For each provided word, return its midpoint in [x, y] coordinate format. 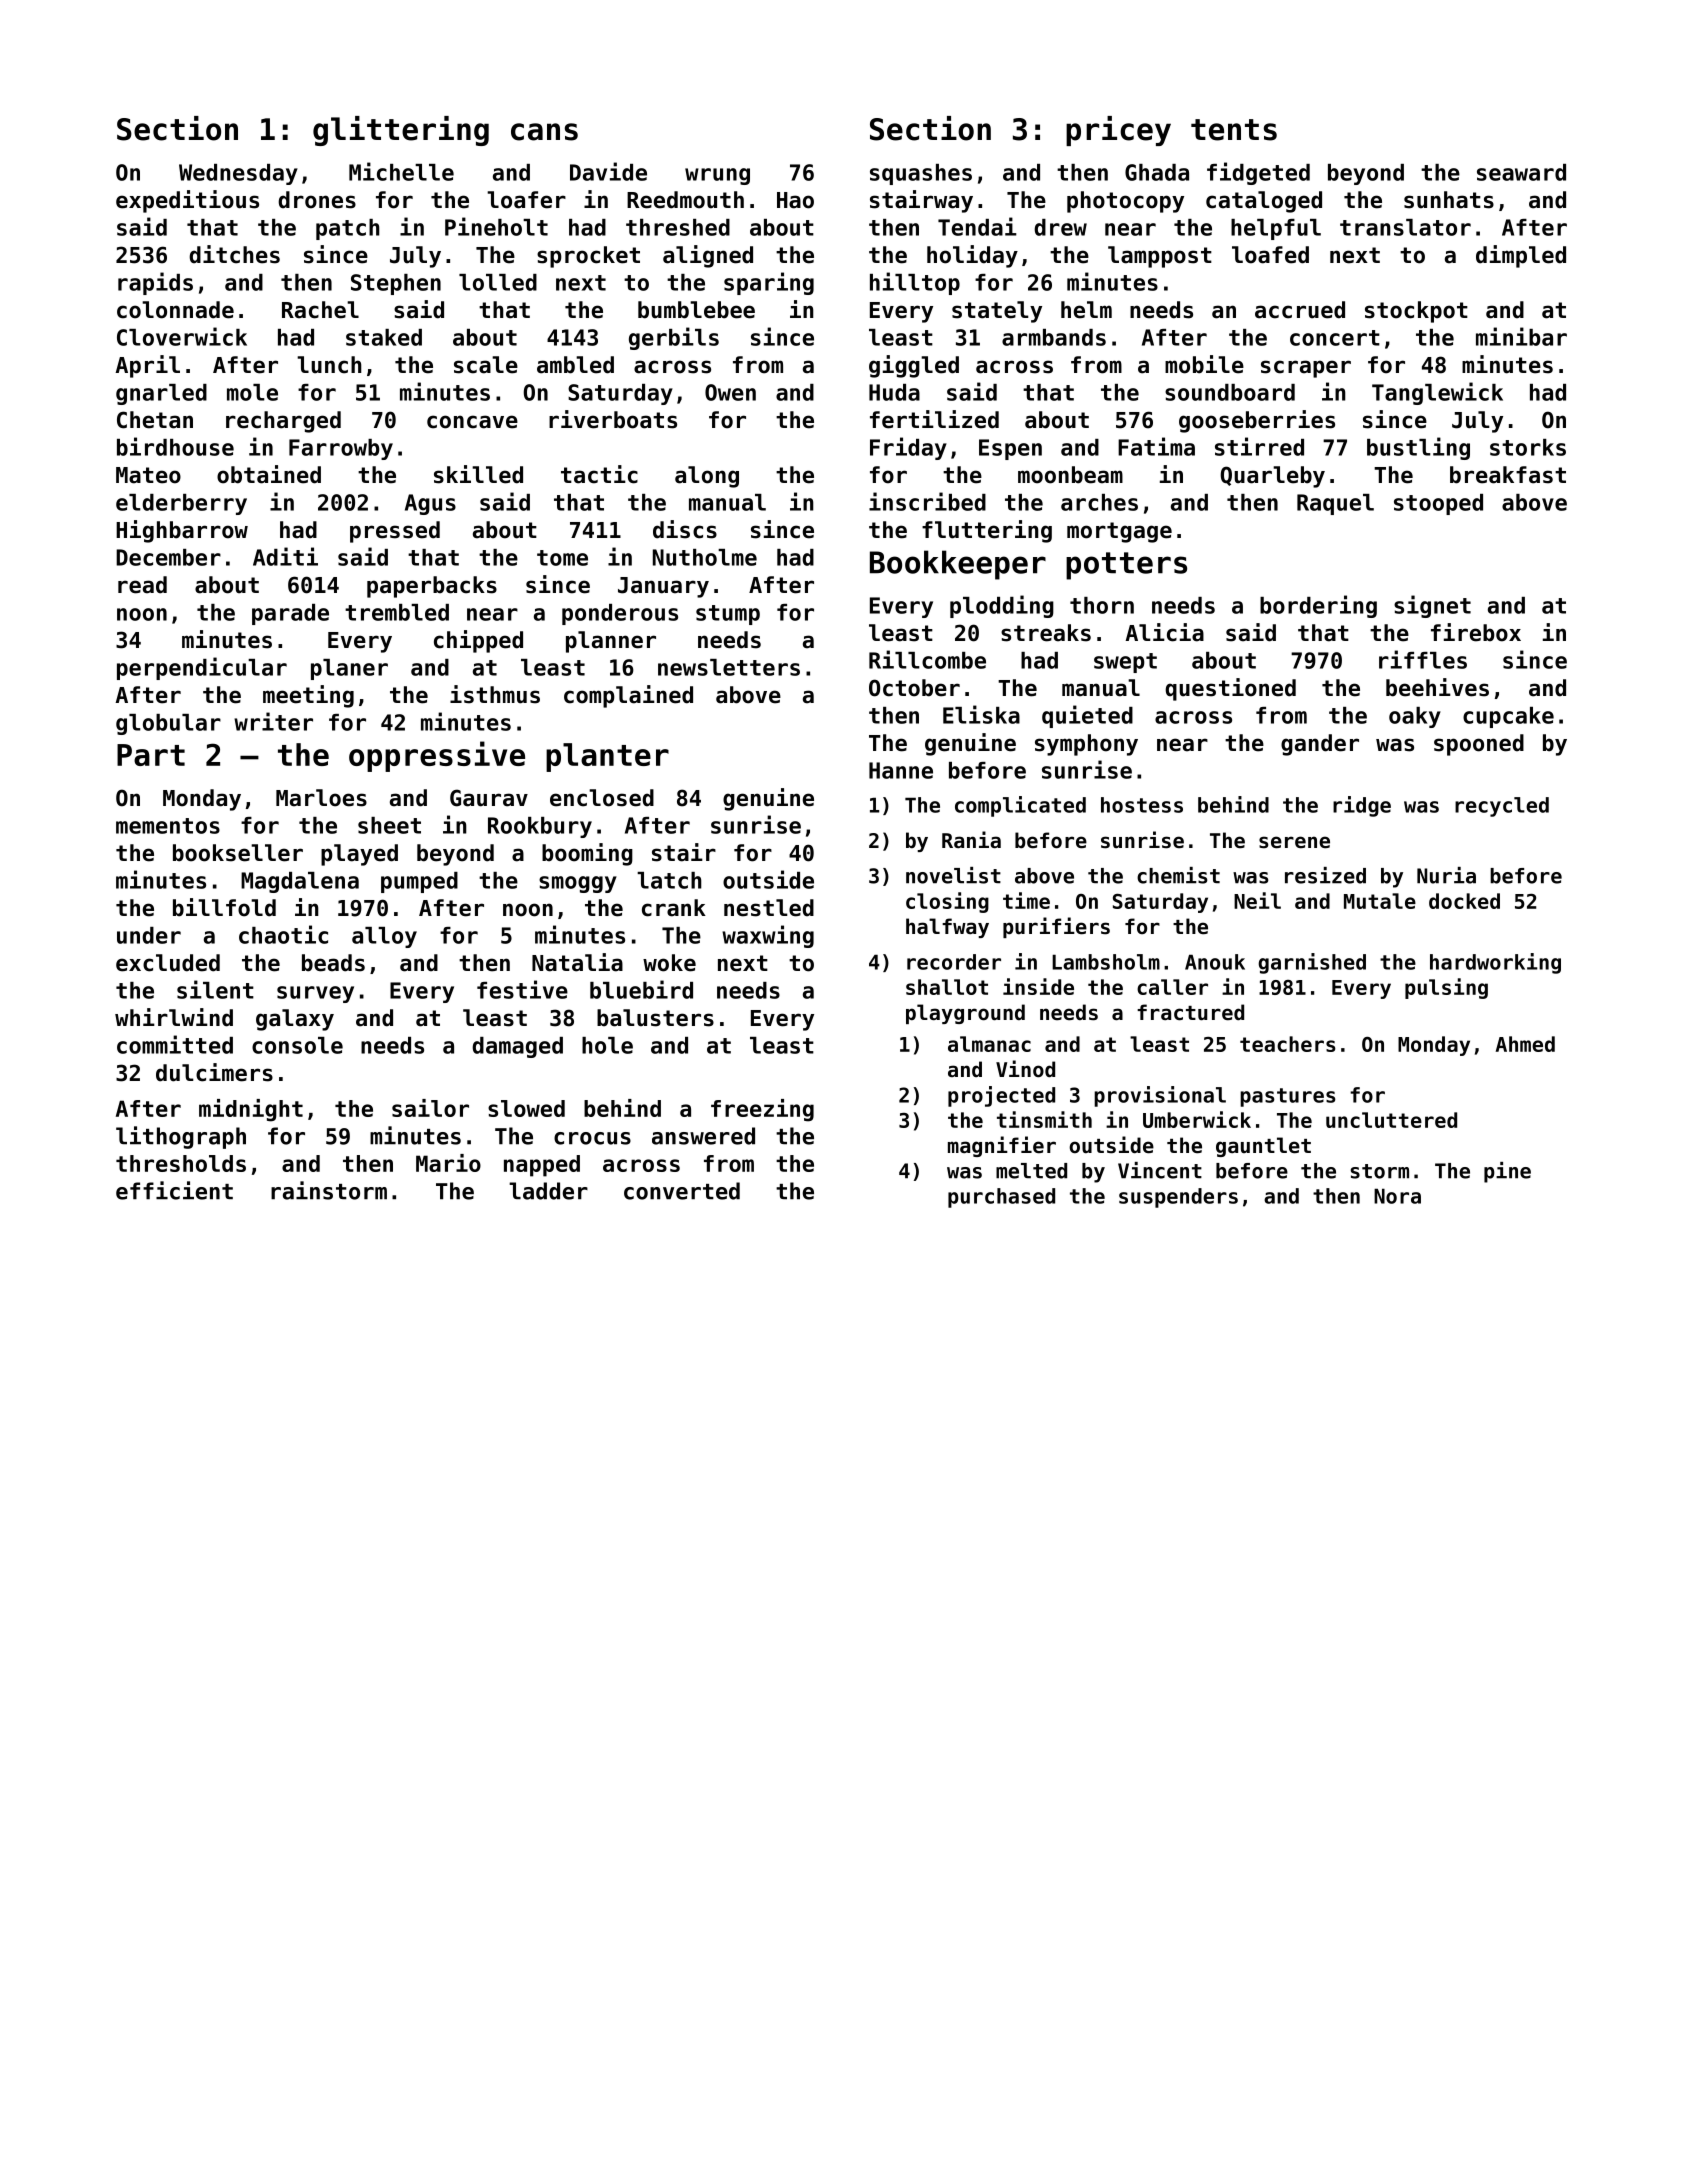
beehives [1437, 687]
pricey [1118, 131]
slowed [526, 1108]
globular [168, 724]
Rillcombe [927, 659]
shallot [947, 987]
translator [1405, 227]
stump [728, 615]
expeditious [187, 201]
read [142, 585]
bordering [1318, 606]
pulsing [1446, 988]
